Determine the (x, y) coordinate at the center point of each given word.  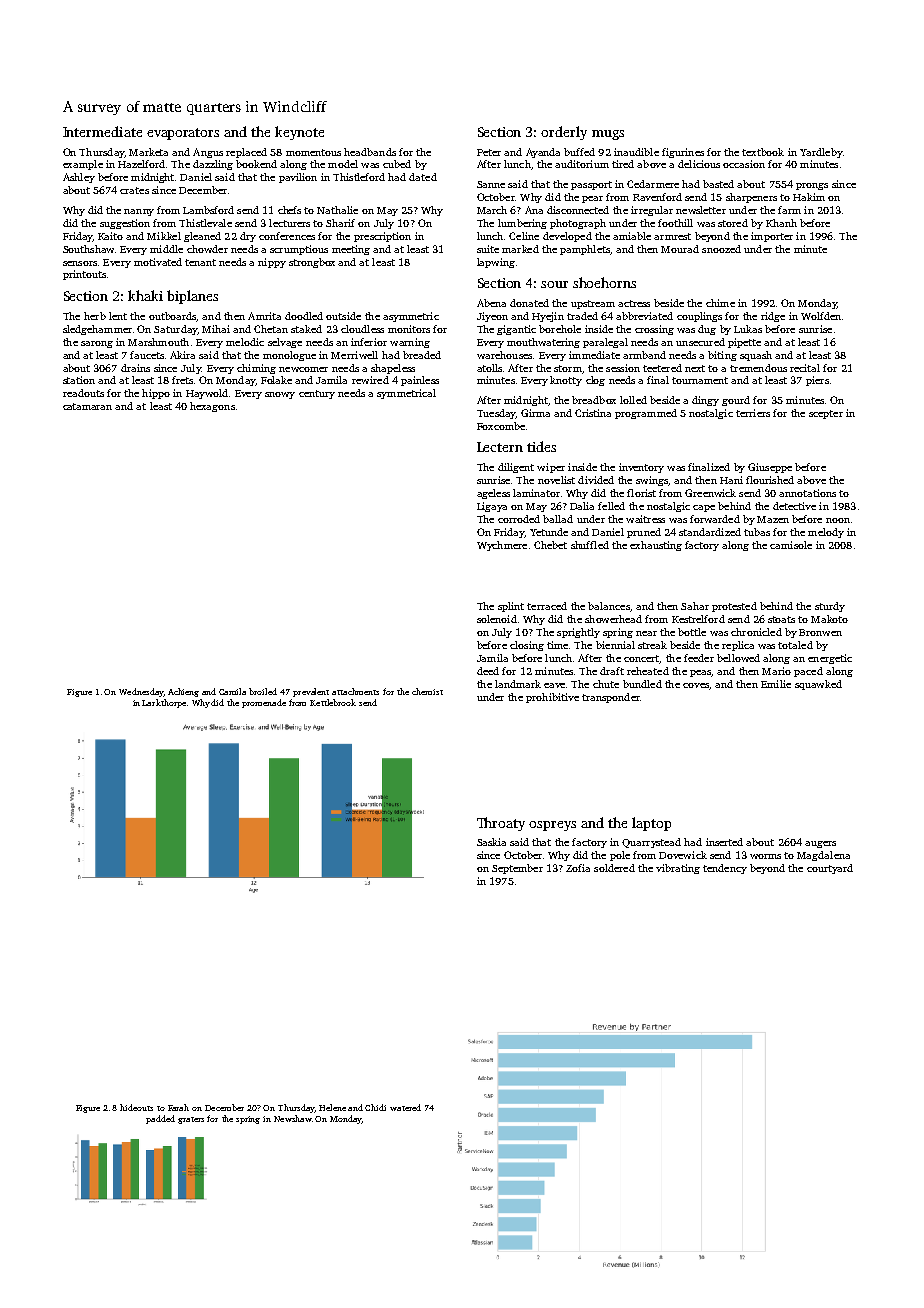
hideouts (136, 1107)
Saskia (491, 842)
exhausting (656, 546)
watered (405, 1107)
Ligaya (492, 507)
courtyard (830, 869)
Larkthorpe (164, 703)
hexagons (212, 407)
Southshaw (88, 249)
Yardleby (821, 153)
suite (488, 249)
